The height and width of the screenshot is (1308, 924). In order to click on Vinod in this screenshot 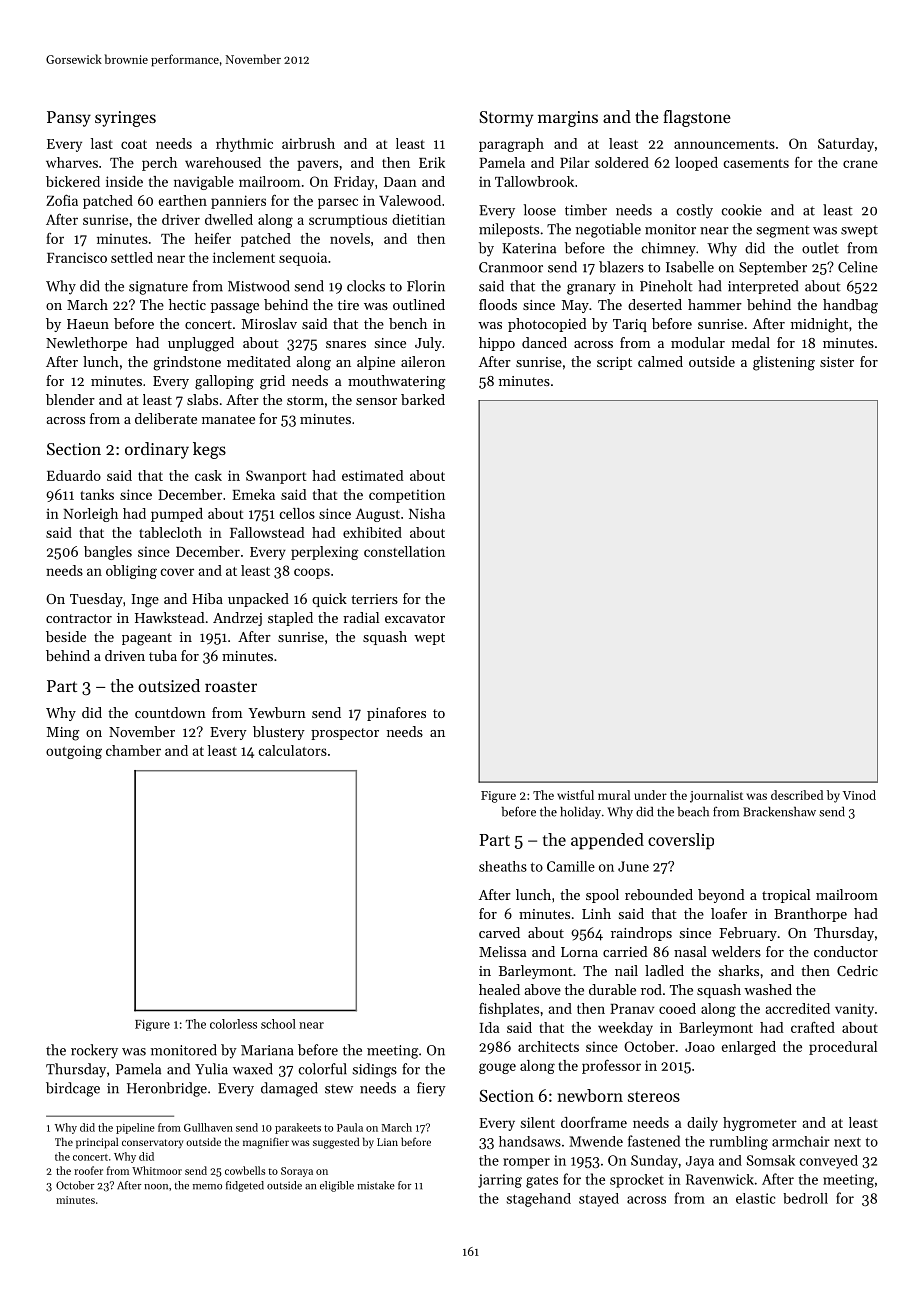, I will do `click(859, 795)`.
